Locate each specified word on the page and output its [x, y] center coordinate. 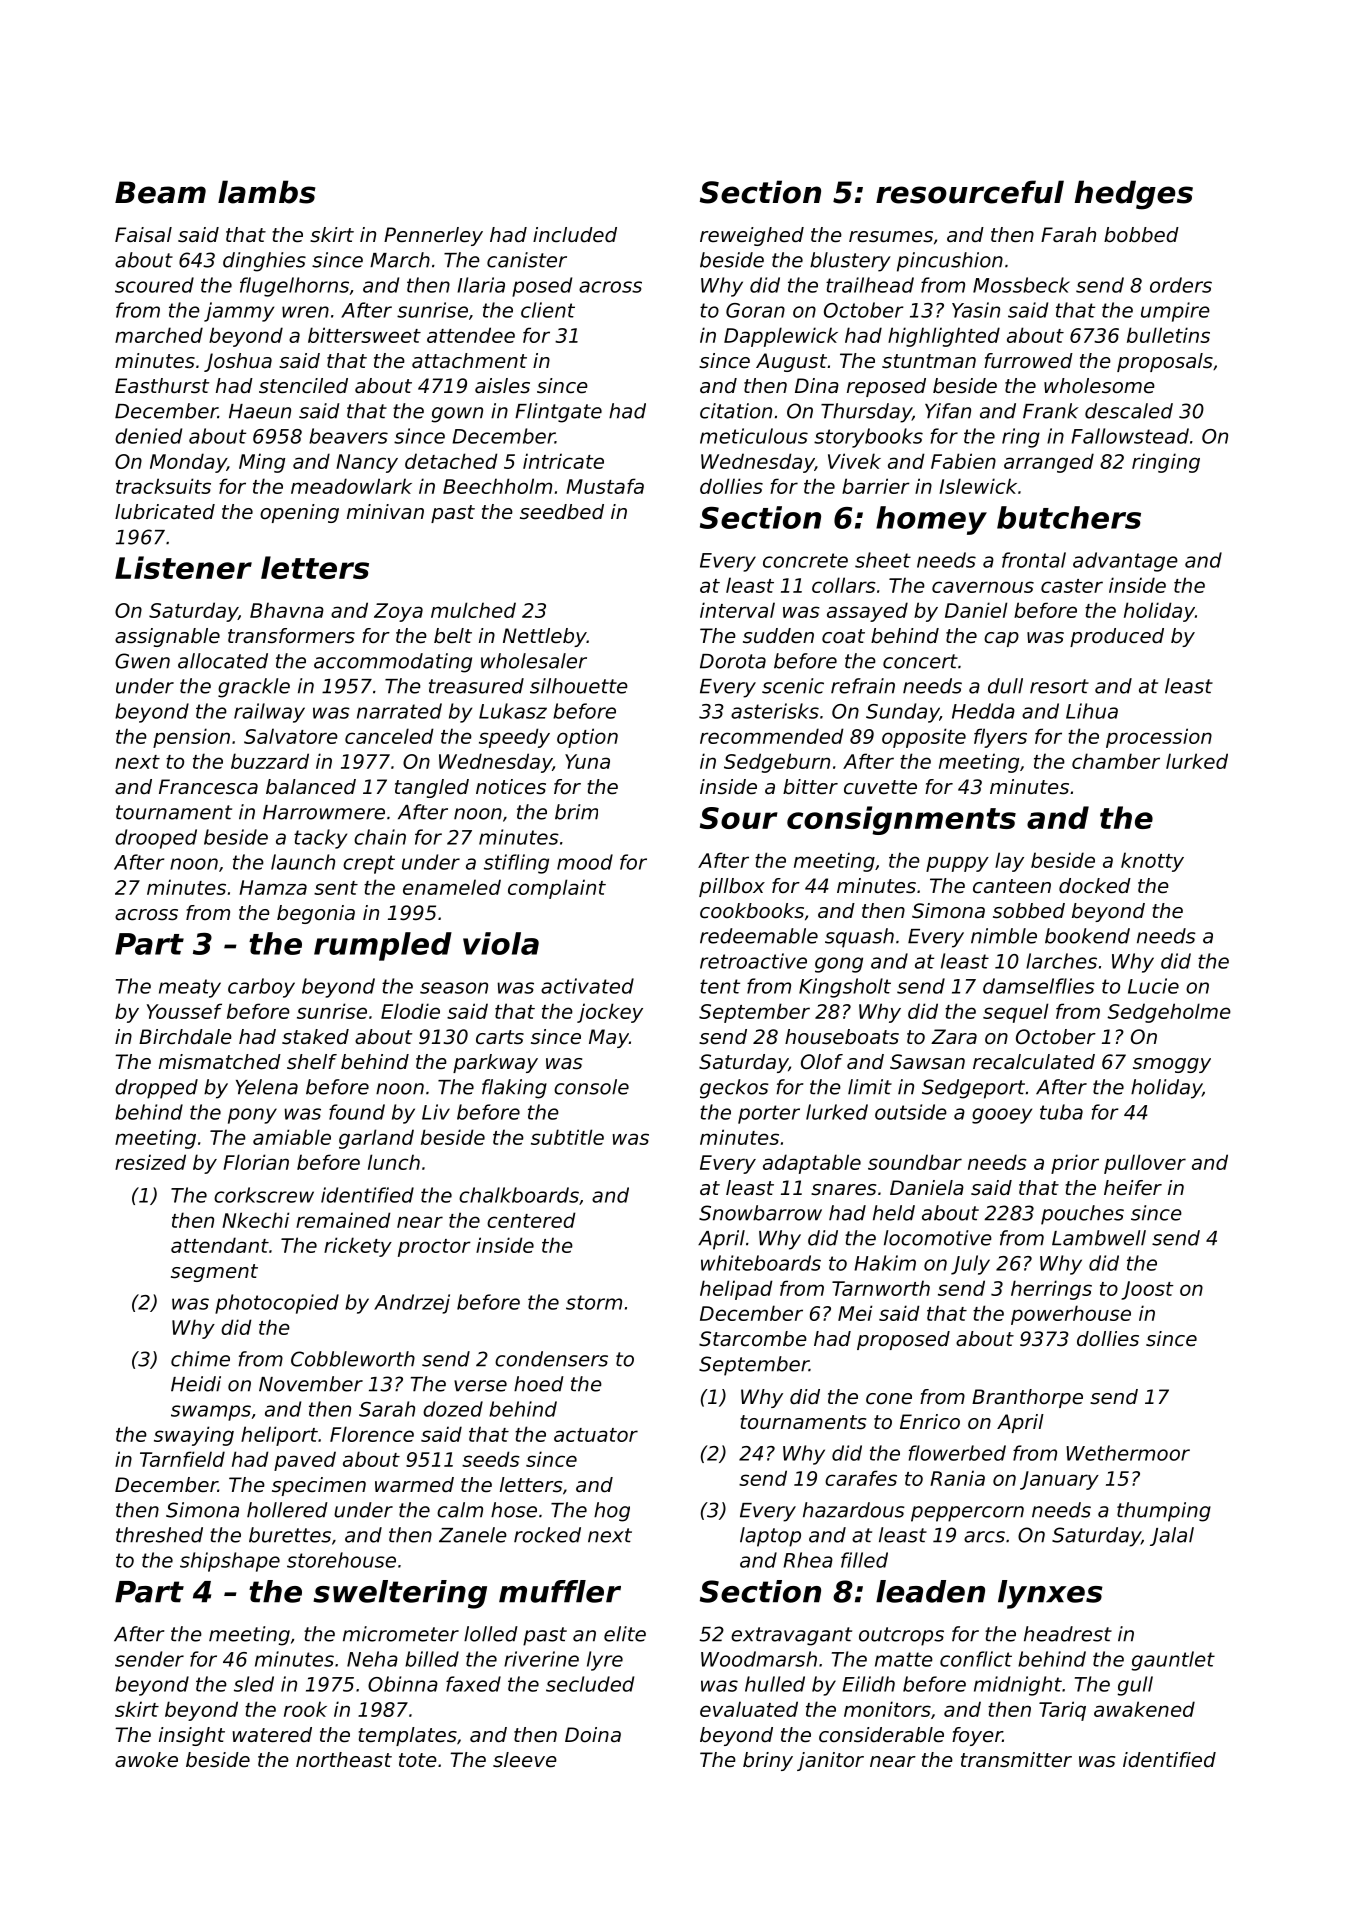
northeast [344, 1760]
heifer [1133, 1188]
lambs [266, 192]
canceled [389, 736]
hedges [1134, 195]
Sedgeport [973, 1089]
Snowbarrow [760, 1213]
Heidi [196, 1384]
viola [501, 943]
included [575, 235]
